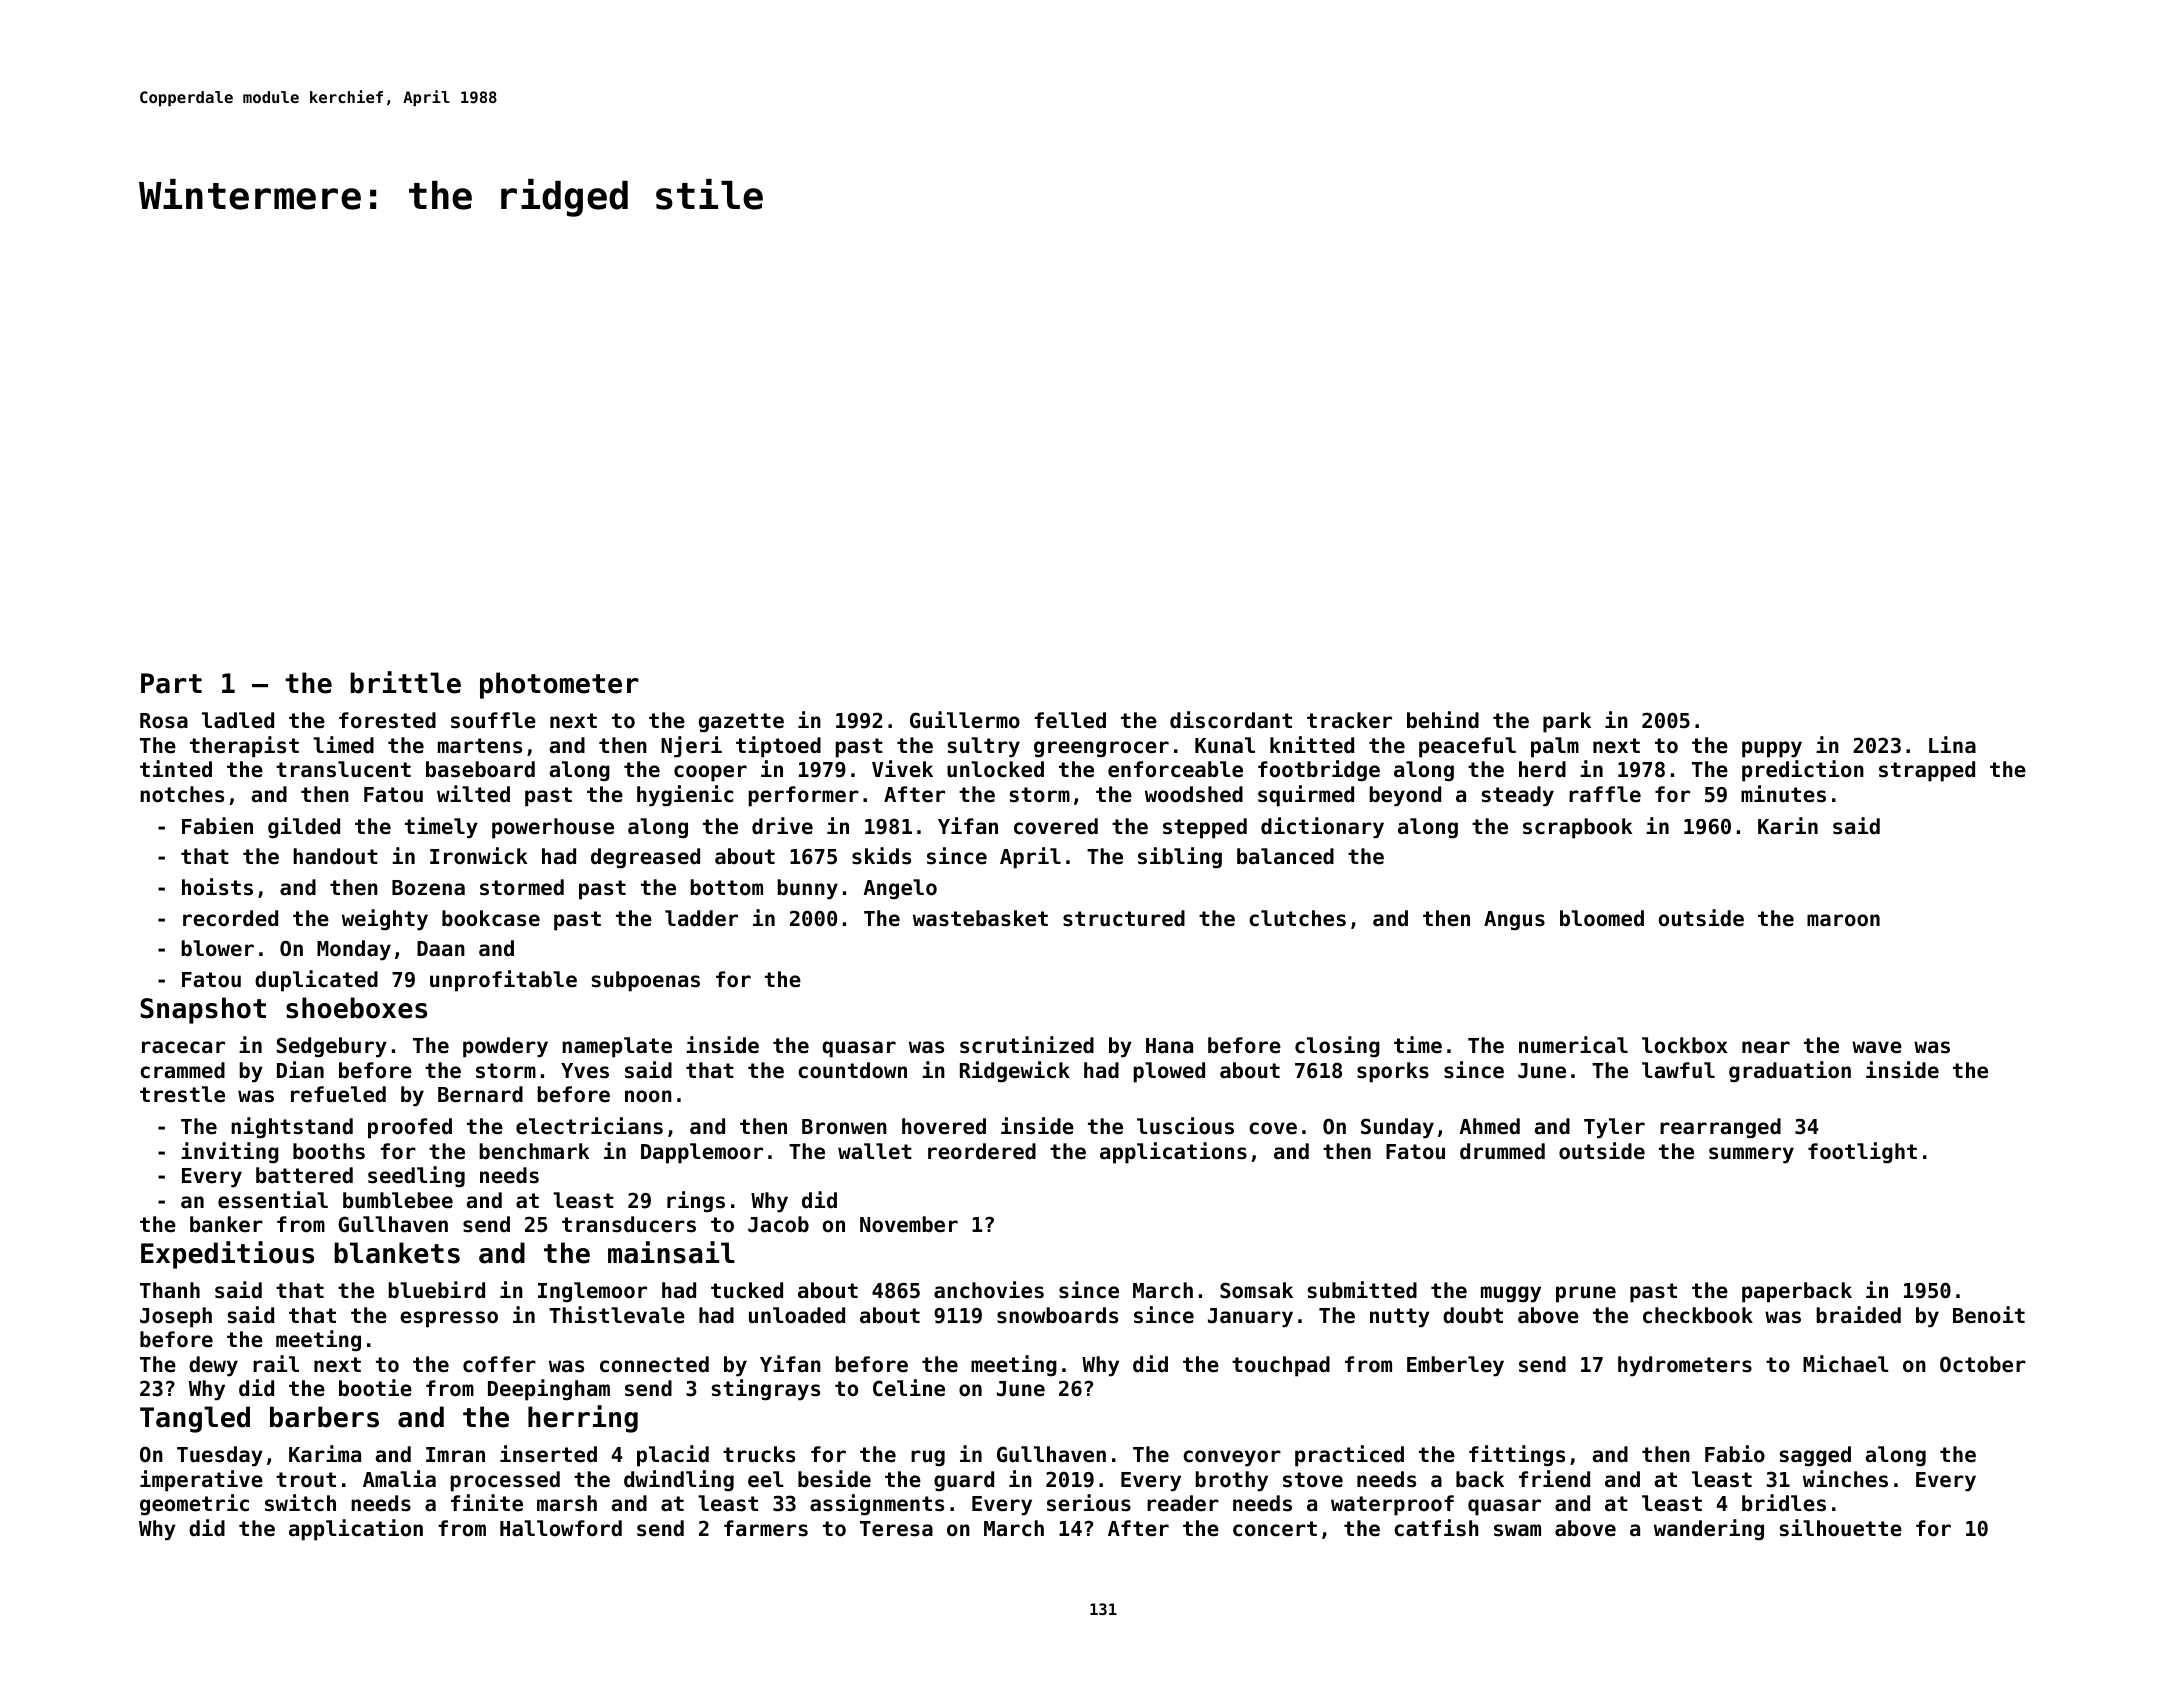 This image has width=2178, height=1683. I want to click on dwindling, so click(679, 1481).
